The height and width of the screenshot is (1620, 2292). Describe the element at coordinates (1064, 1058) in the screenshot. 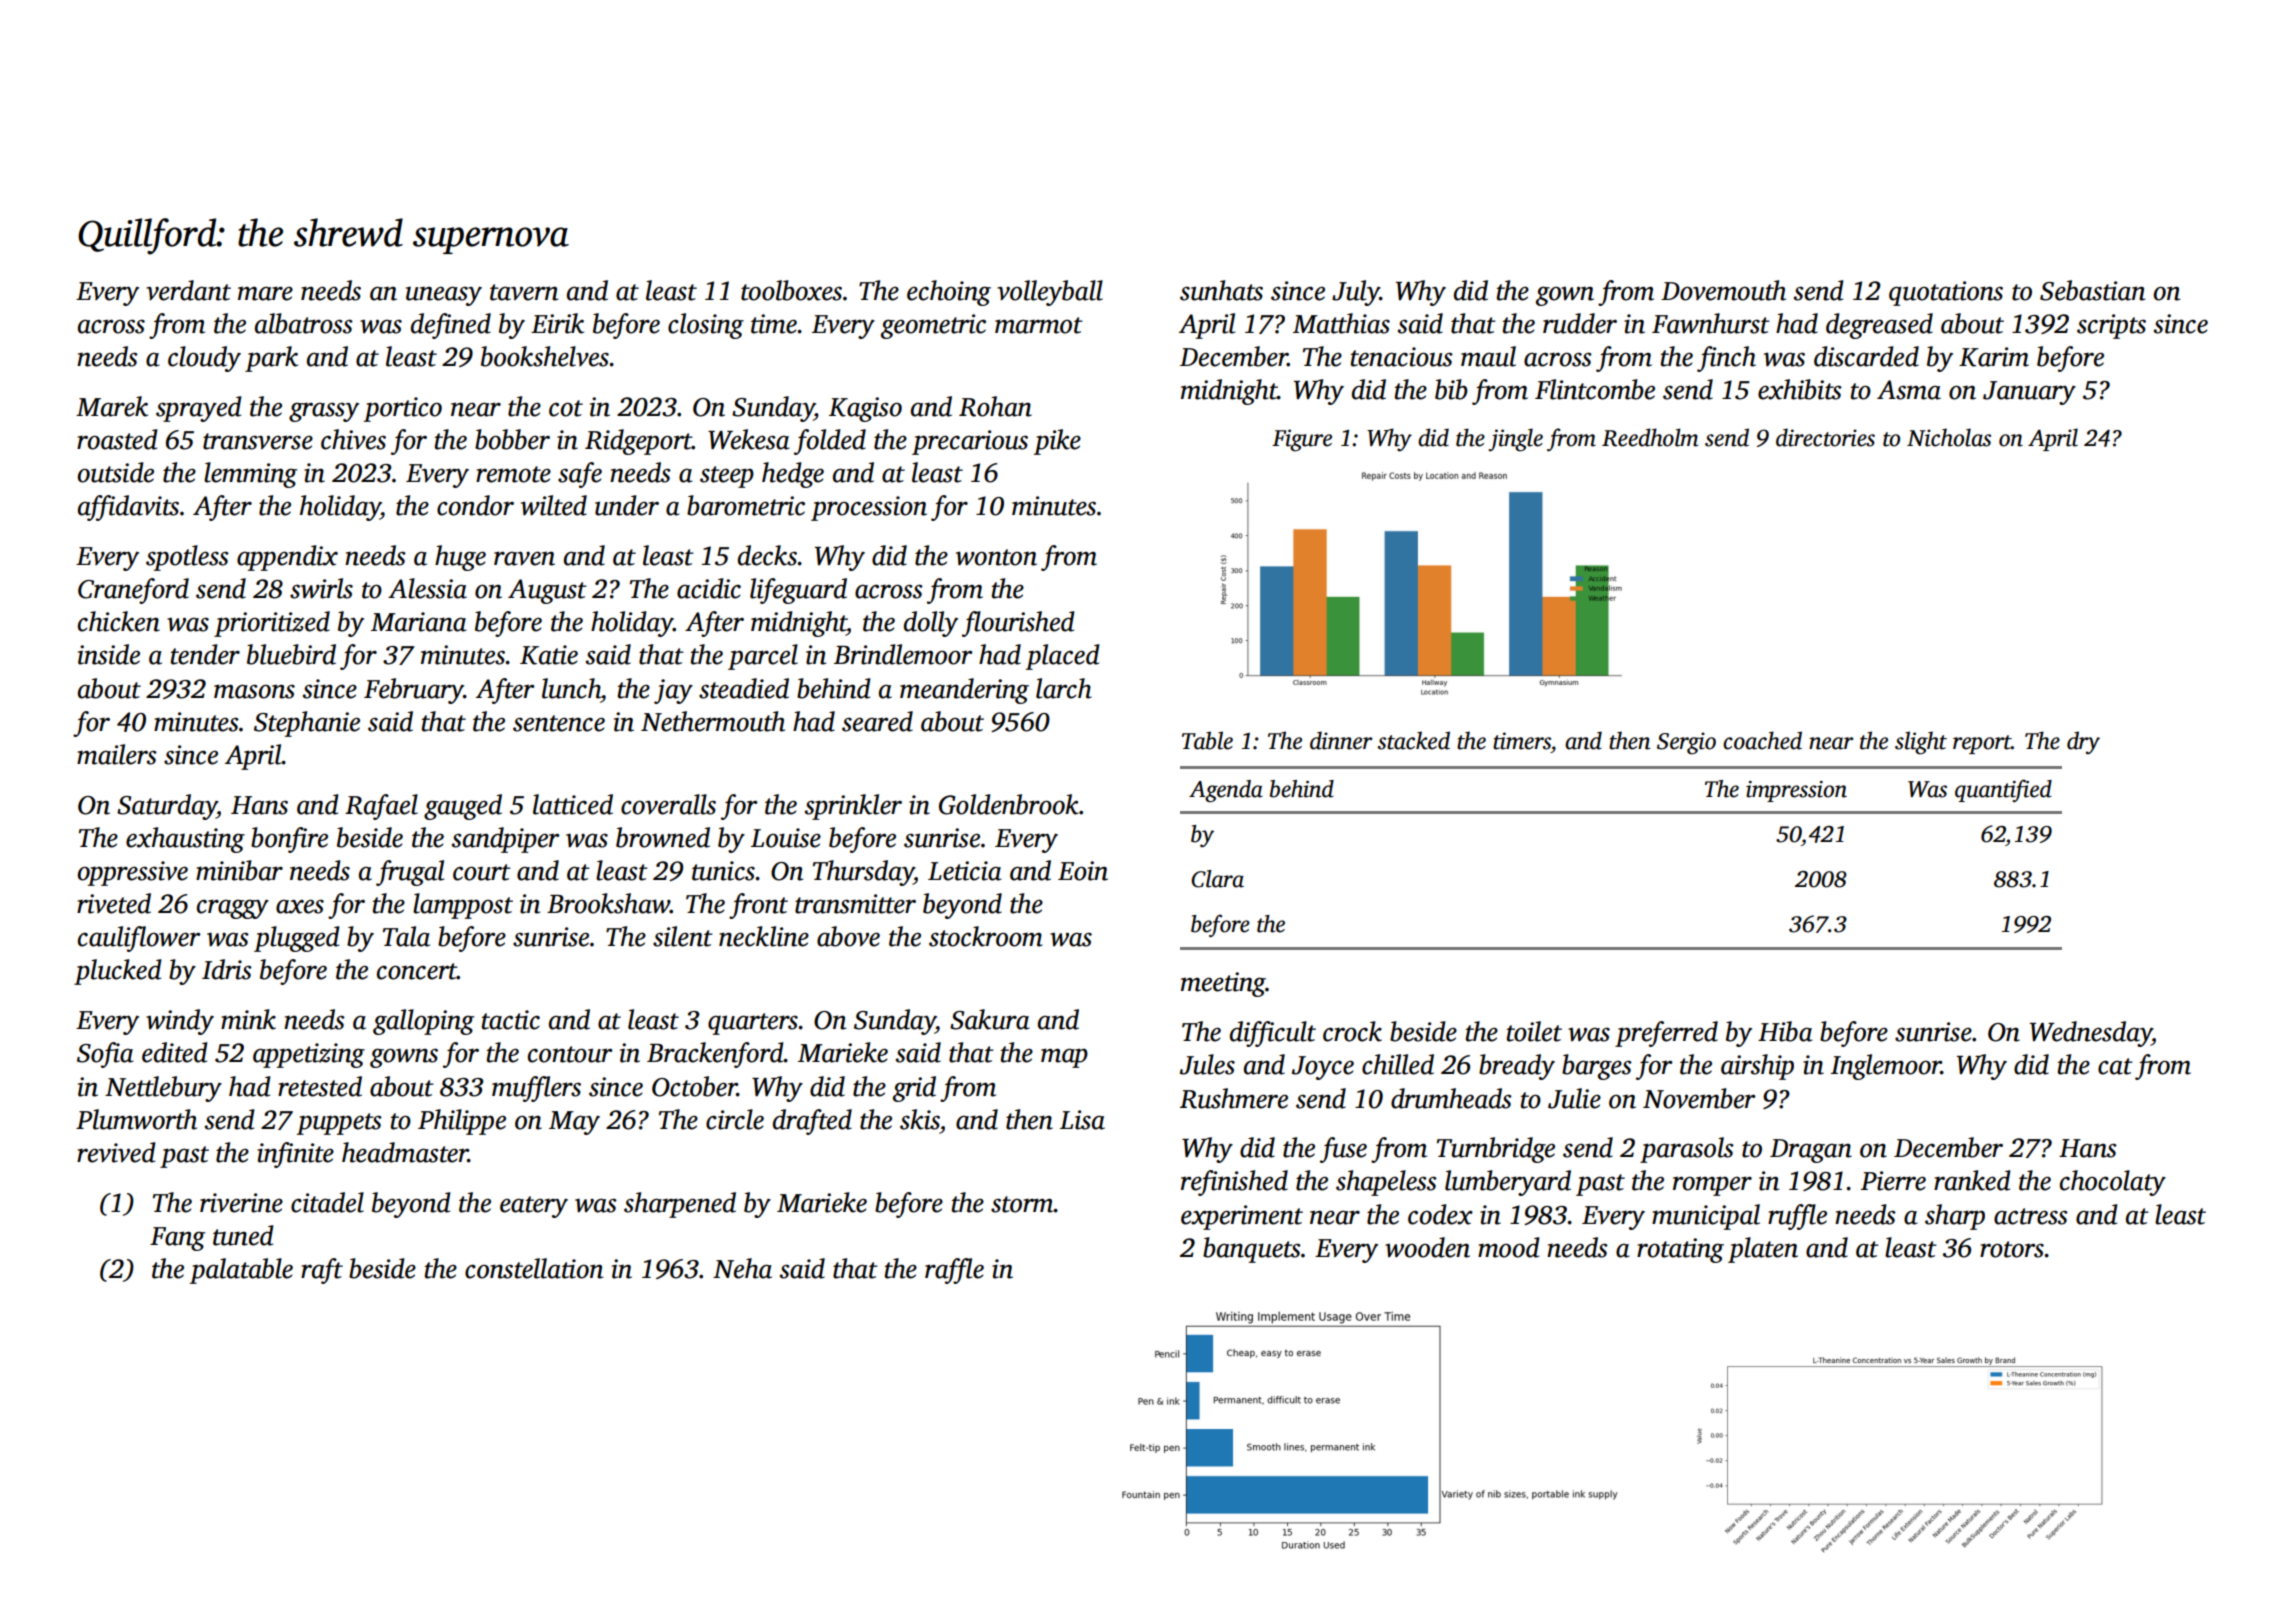

I see `map` at that location.
